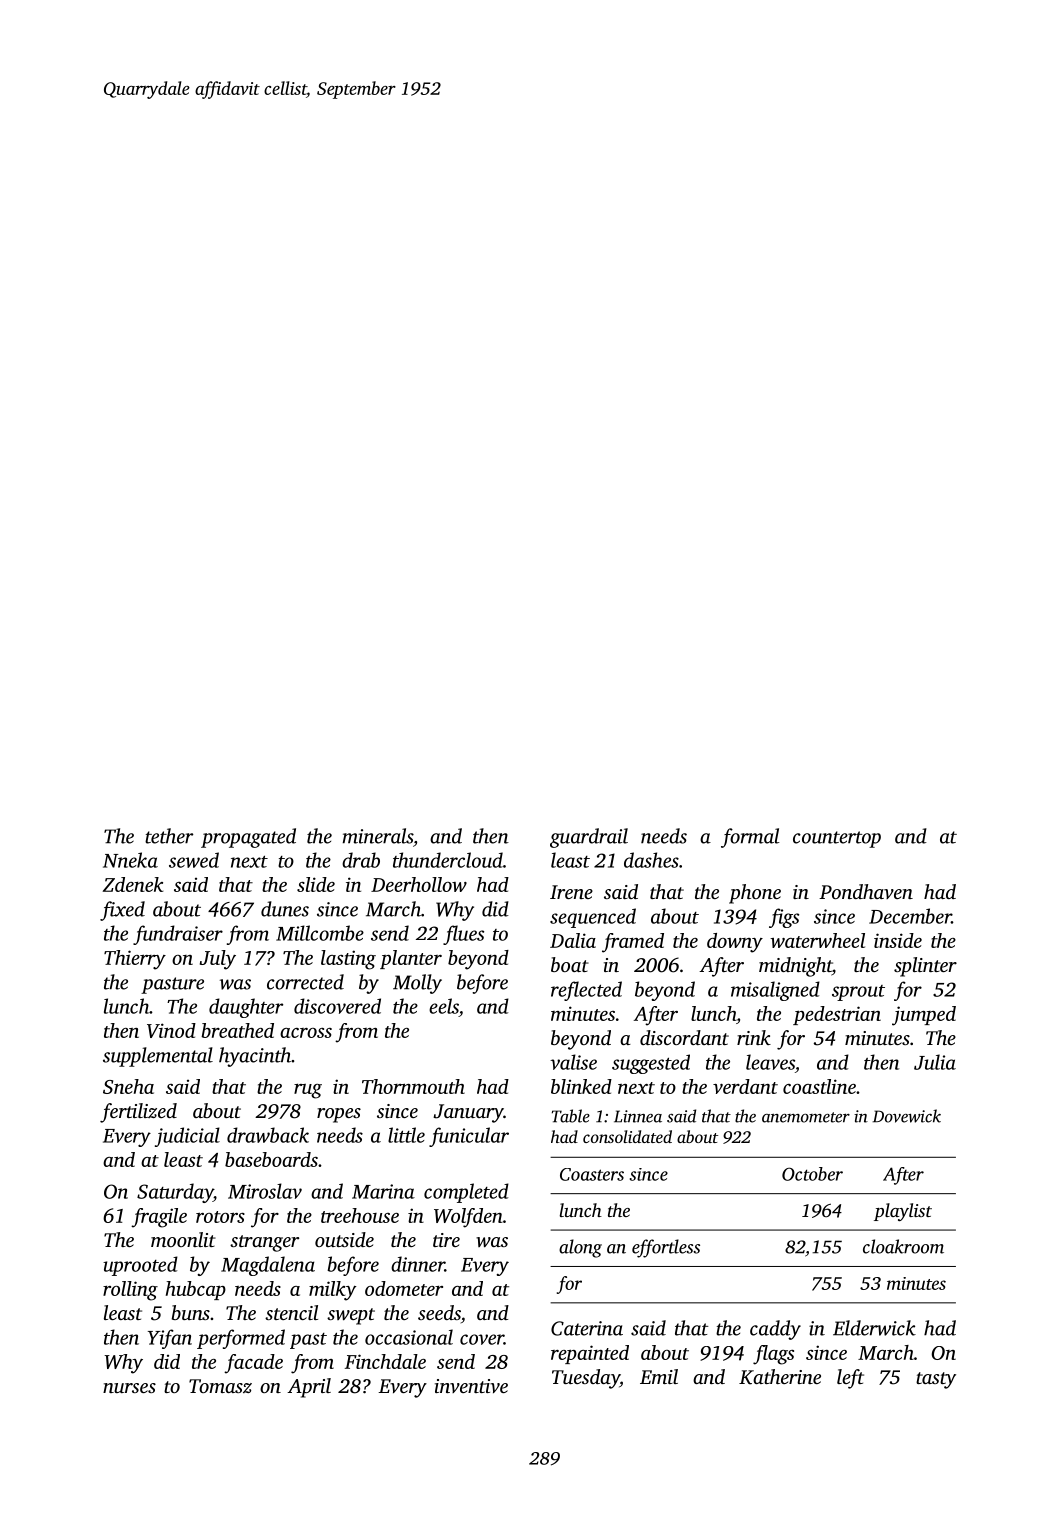 Image resolution: width=1059 pixels, height=1533 pixels. I want to click on Julia, so click(935, 1062).
